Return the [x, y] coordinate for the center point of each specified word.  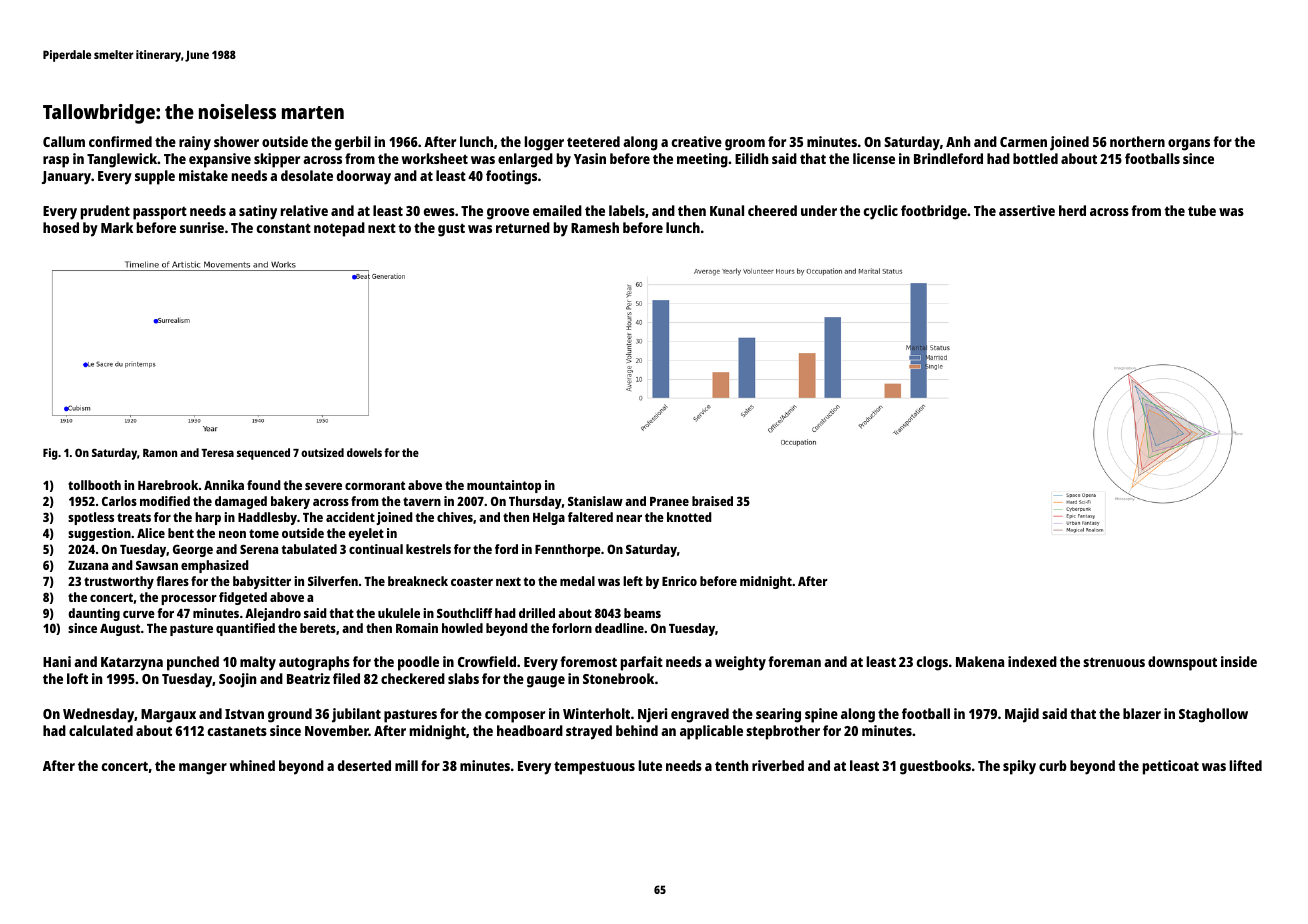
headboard [530, 730]
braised [712, 501]
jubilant [356, 715]
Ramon [160, 453]
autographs [314, 663]
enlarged [525, 160]
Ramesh [595, 227]
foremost [588, 661]
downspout [1182, 663]
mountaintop [504, 486]
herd [1072, 210]
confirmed [120, 141]
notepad [339, 229]
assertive [1027, 210]
